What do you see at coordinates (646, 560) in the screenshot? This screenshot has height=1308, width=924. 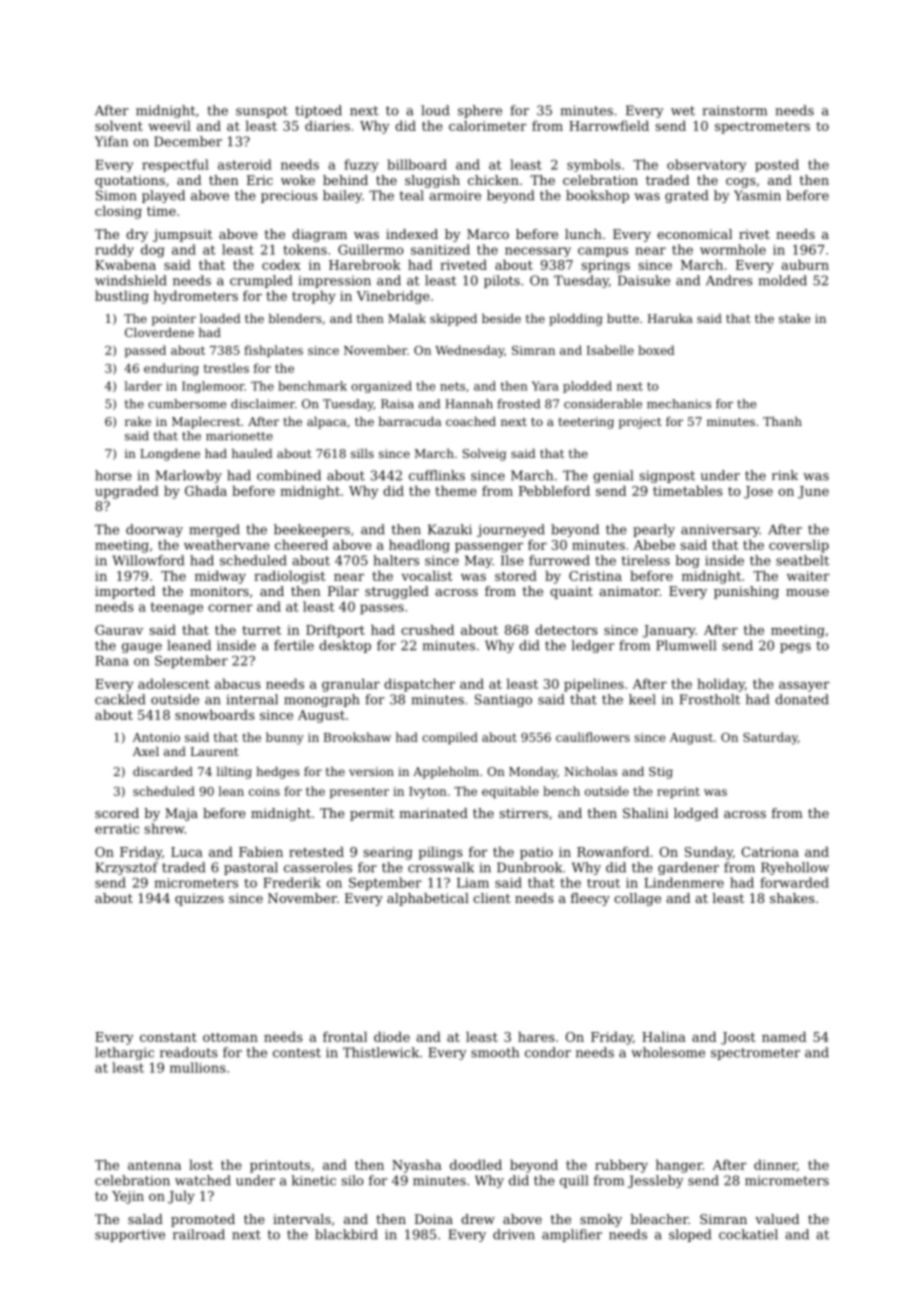 I see `tireless` at bounding box center [646, 560].
